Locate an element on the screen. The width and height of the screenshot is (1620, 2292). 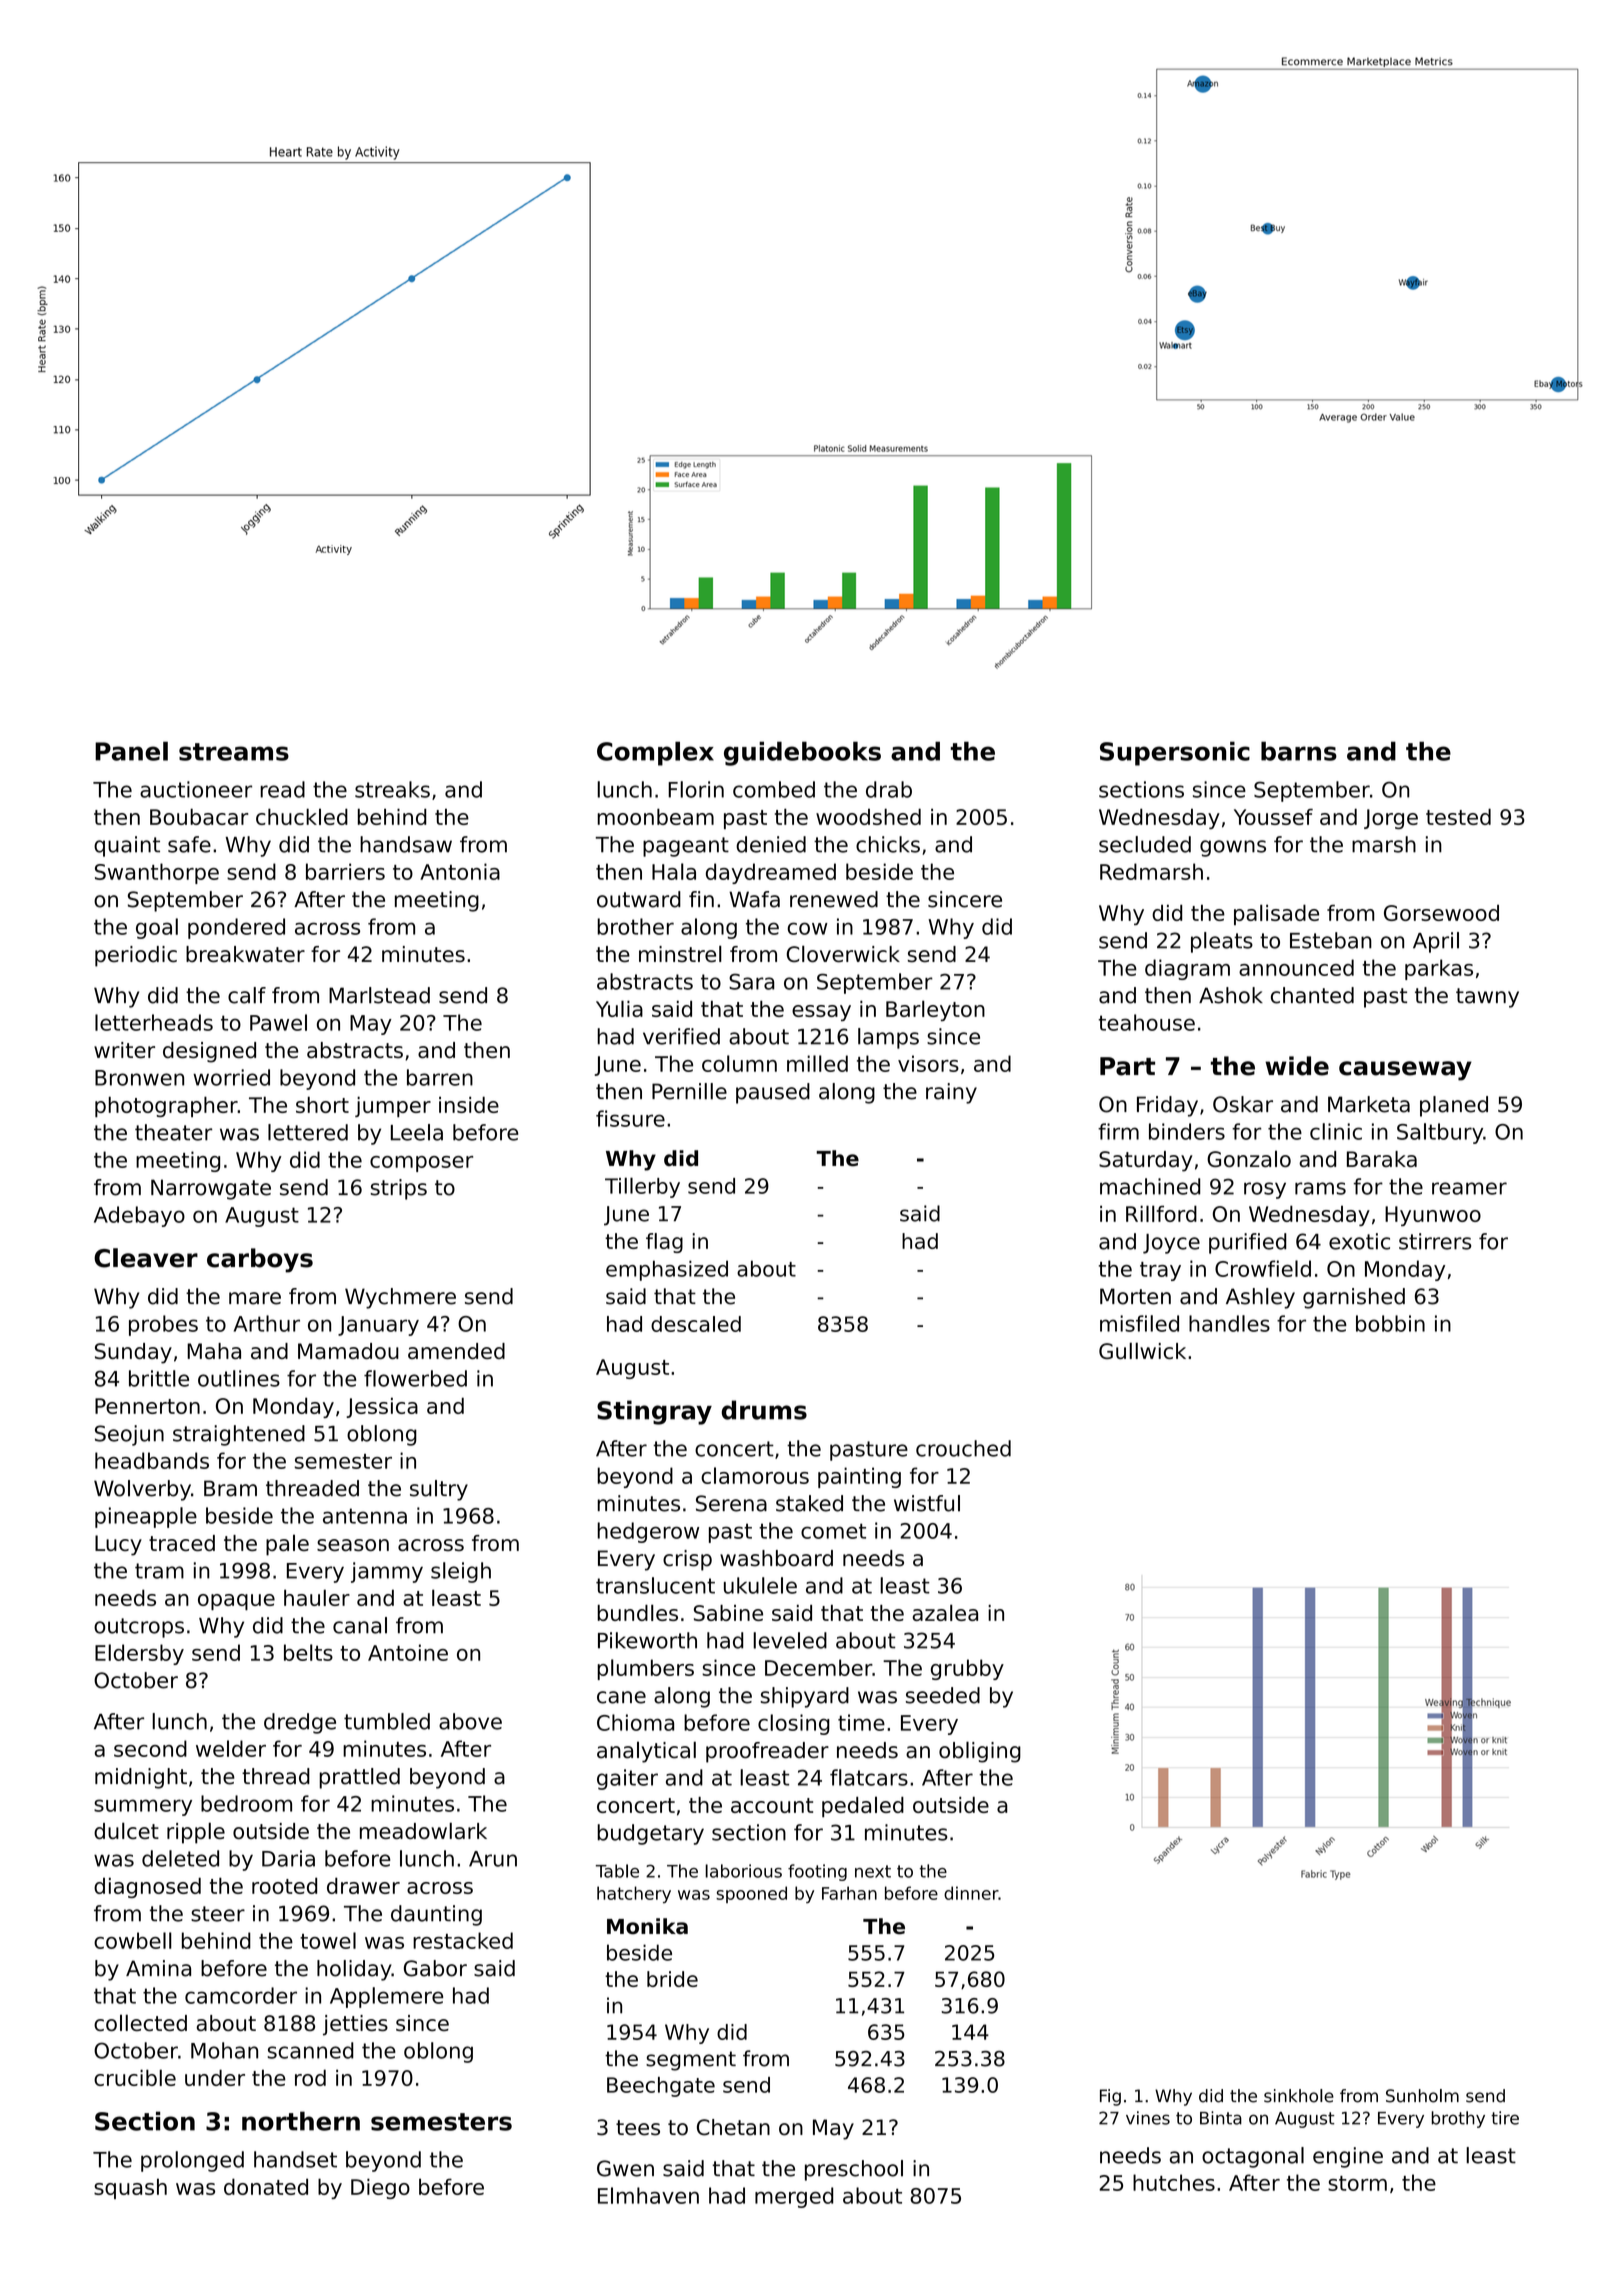
headbands is located at coordinates (152, 1460).
